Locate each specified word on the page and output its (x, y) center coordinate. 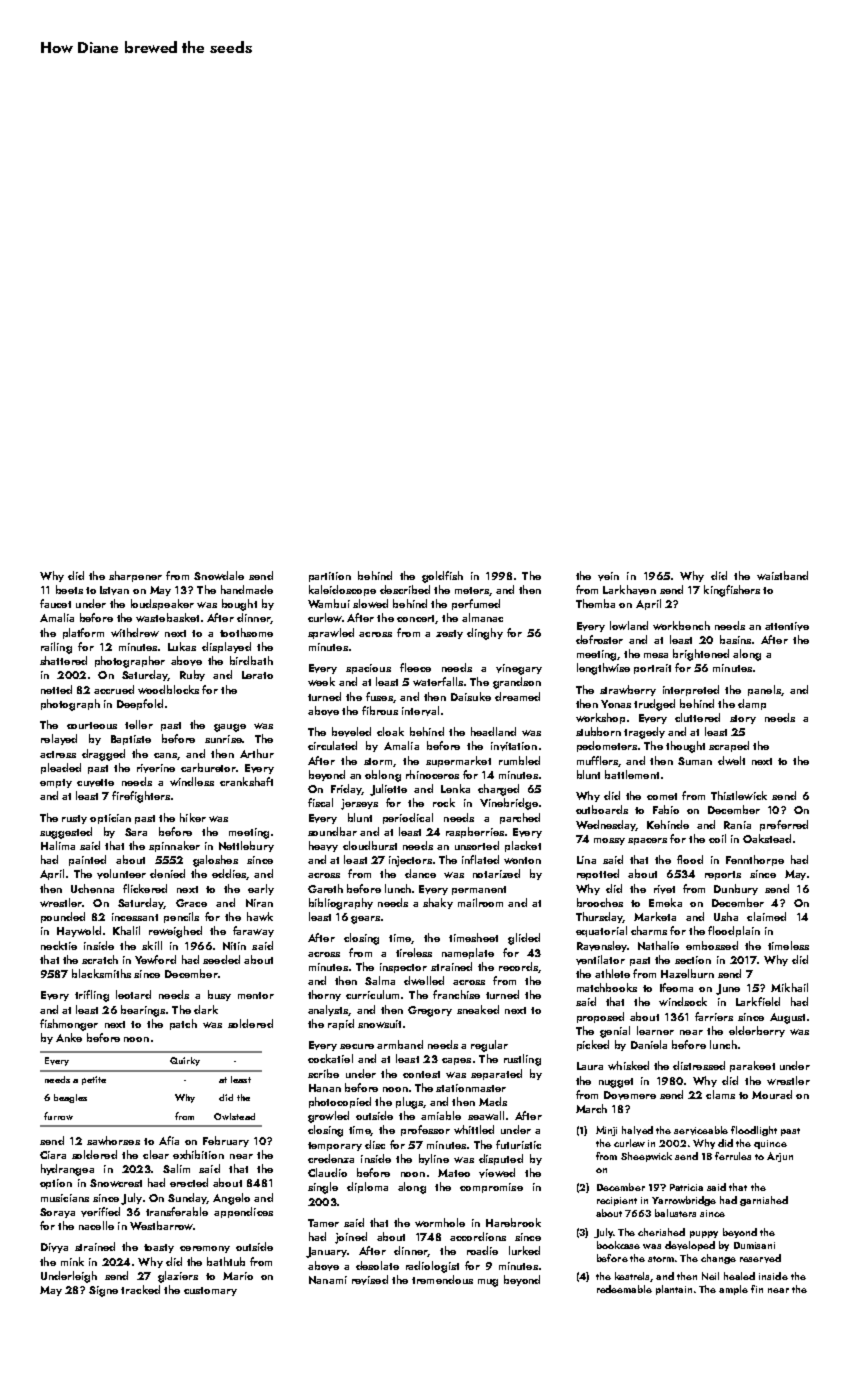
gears (365, 920)
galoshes (215, 861)
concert (416, 619)
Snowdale (219, 575)
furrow (58, 1116)
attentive (787, 626)
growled (328, 1117)
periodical (408, 818)
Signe (103, 1291)
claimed (766, 916)
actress (58, 754)
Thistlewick (739, 795)
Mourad (772, 1094)
